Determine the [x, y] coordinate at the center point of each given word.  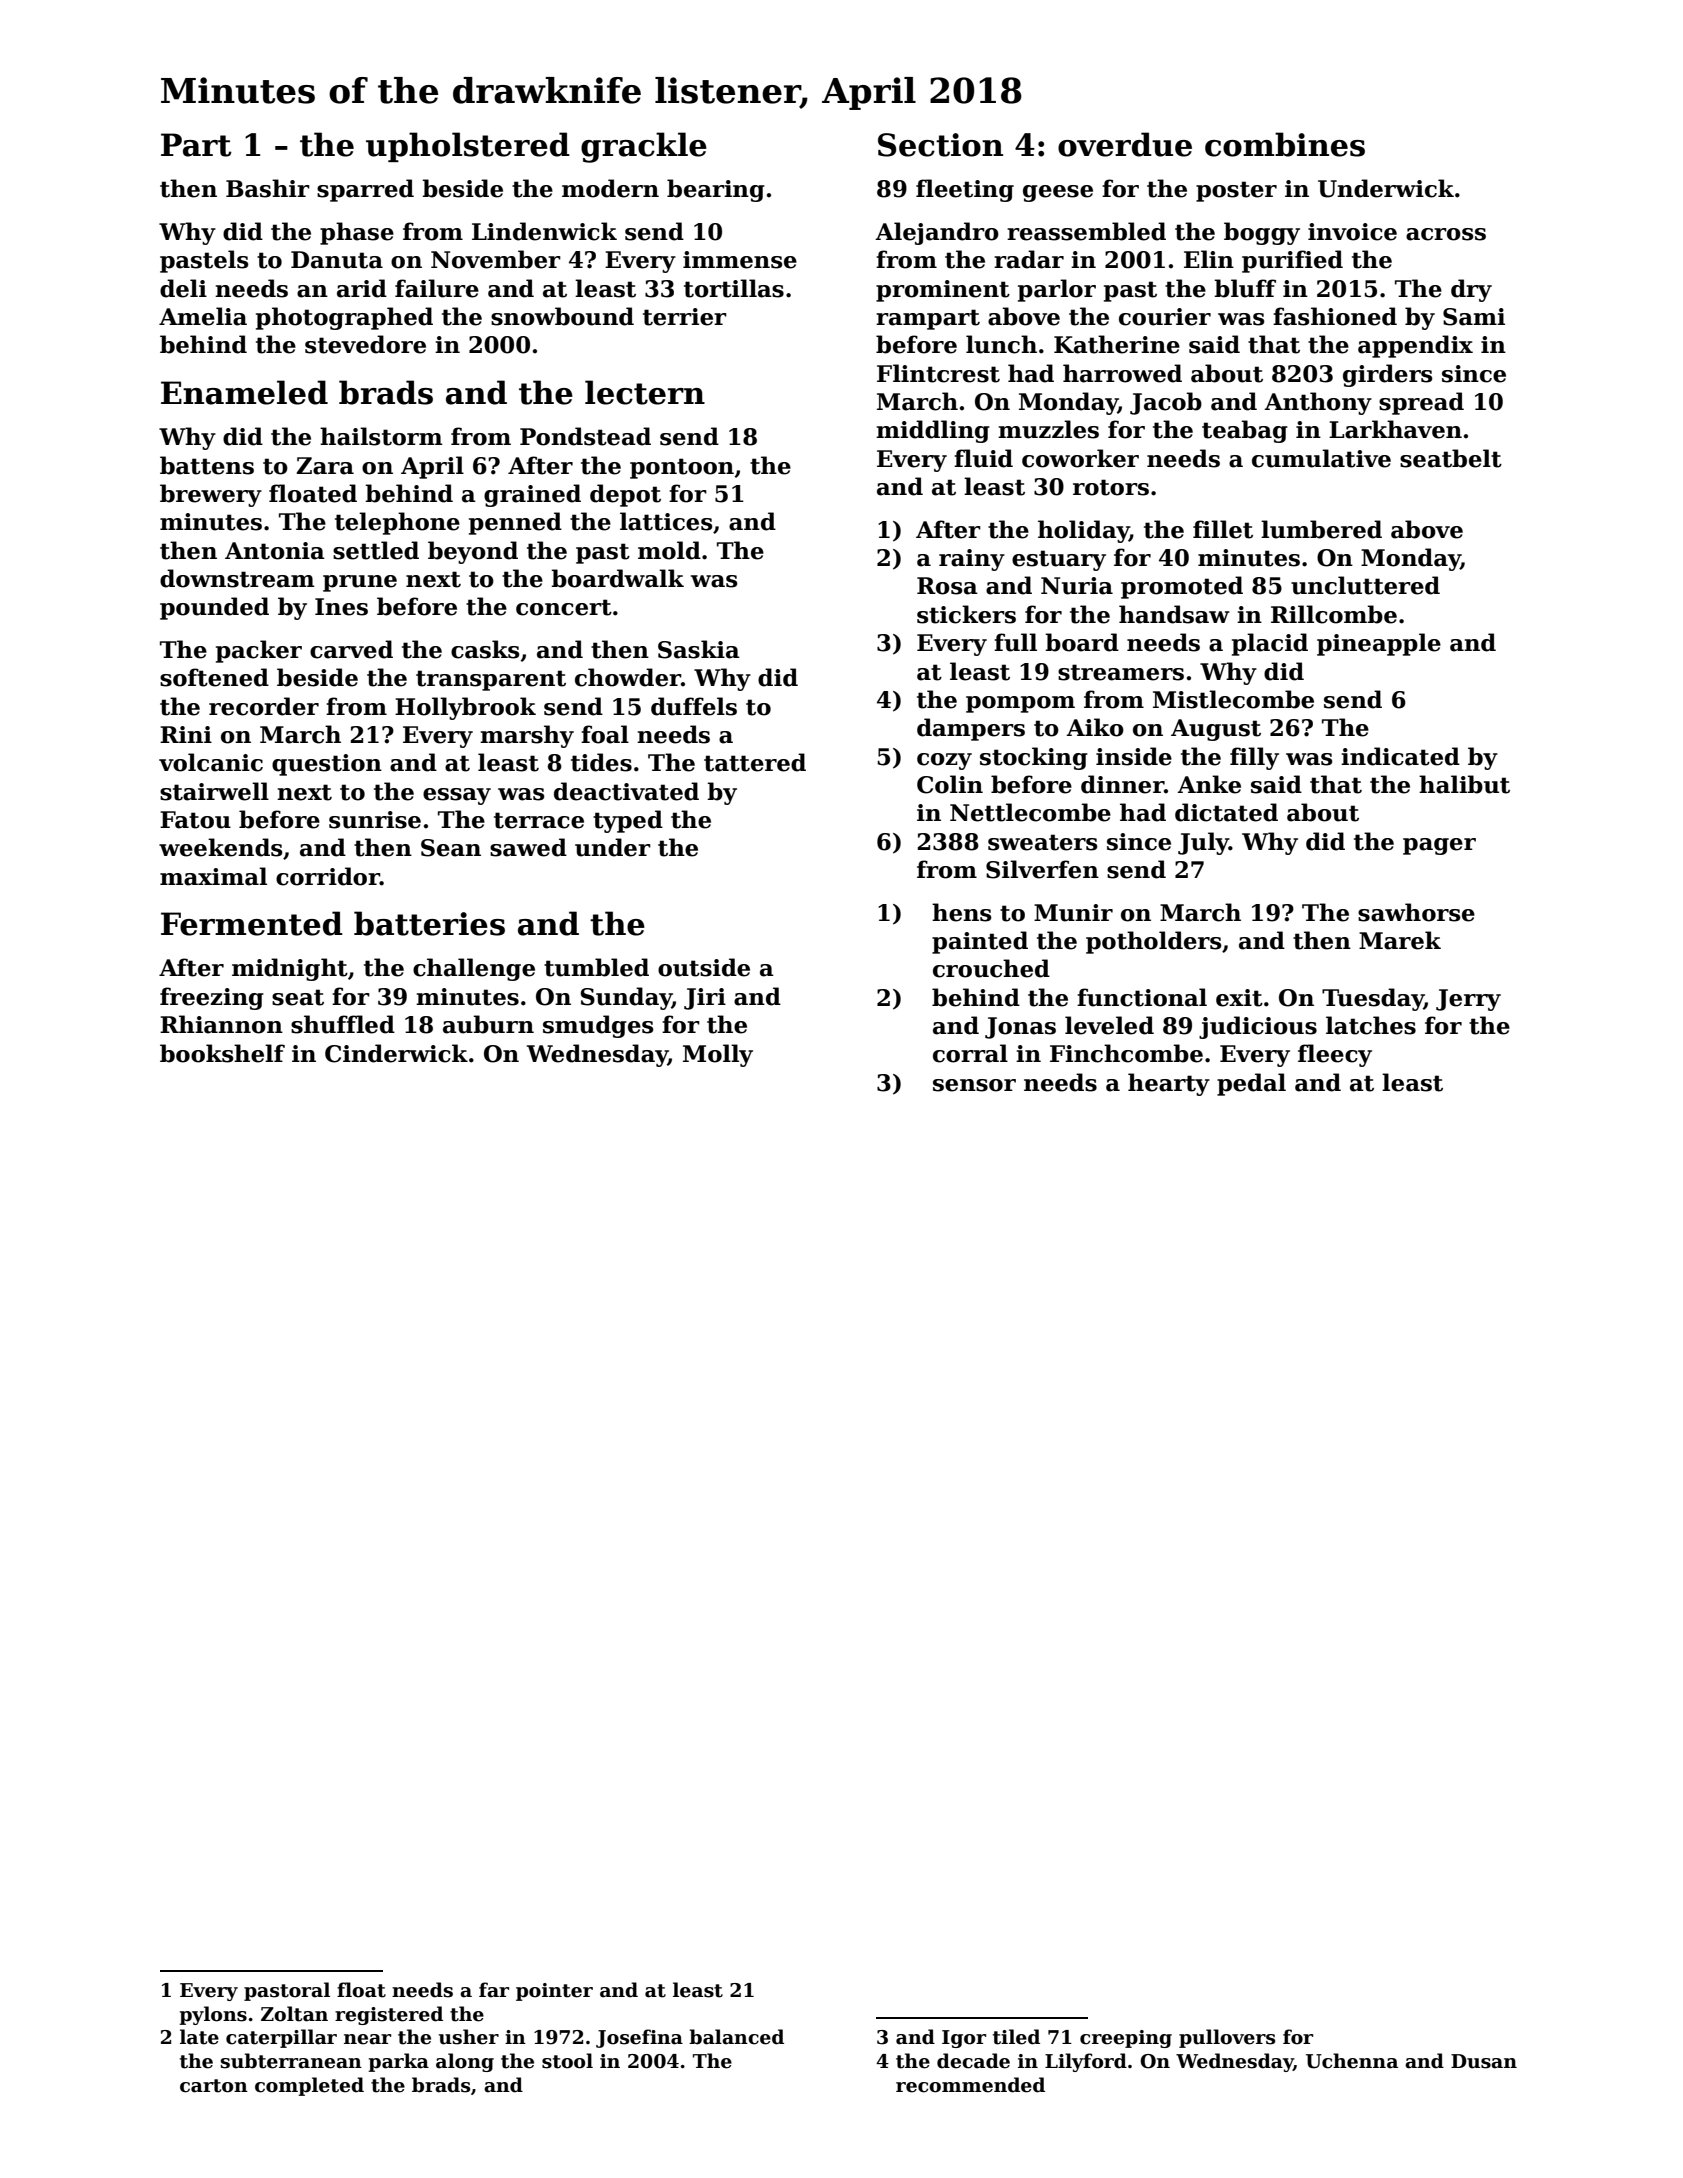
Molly [718, 1055]
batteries [429, 923]
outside [704, 967]
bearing [716, 190]
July [1203, 843]
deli [183, 288]
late [199, 2037]
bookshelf [222, 1053]
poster [1236, 191]
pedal [1251, 1084]
